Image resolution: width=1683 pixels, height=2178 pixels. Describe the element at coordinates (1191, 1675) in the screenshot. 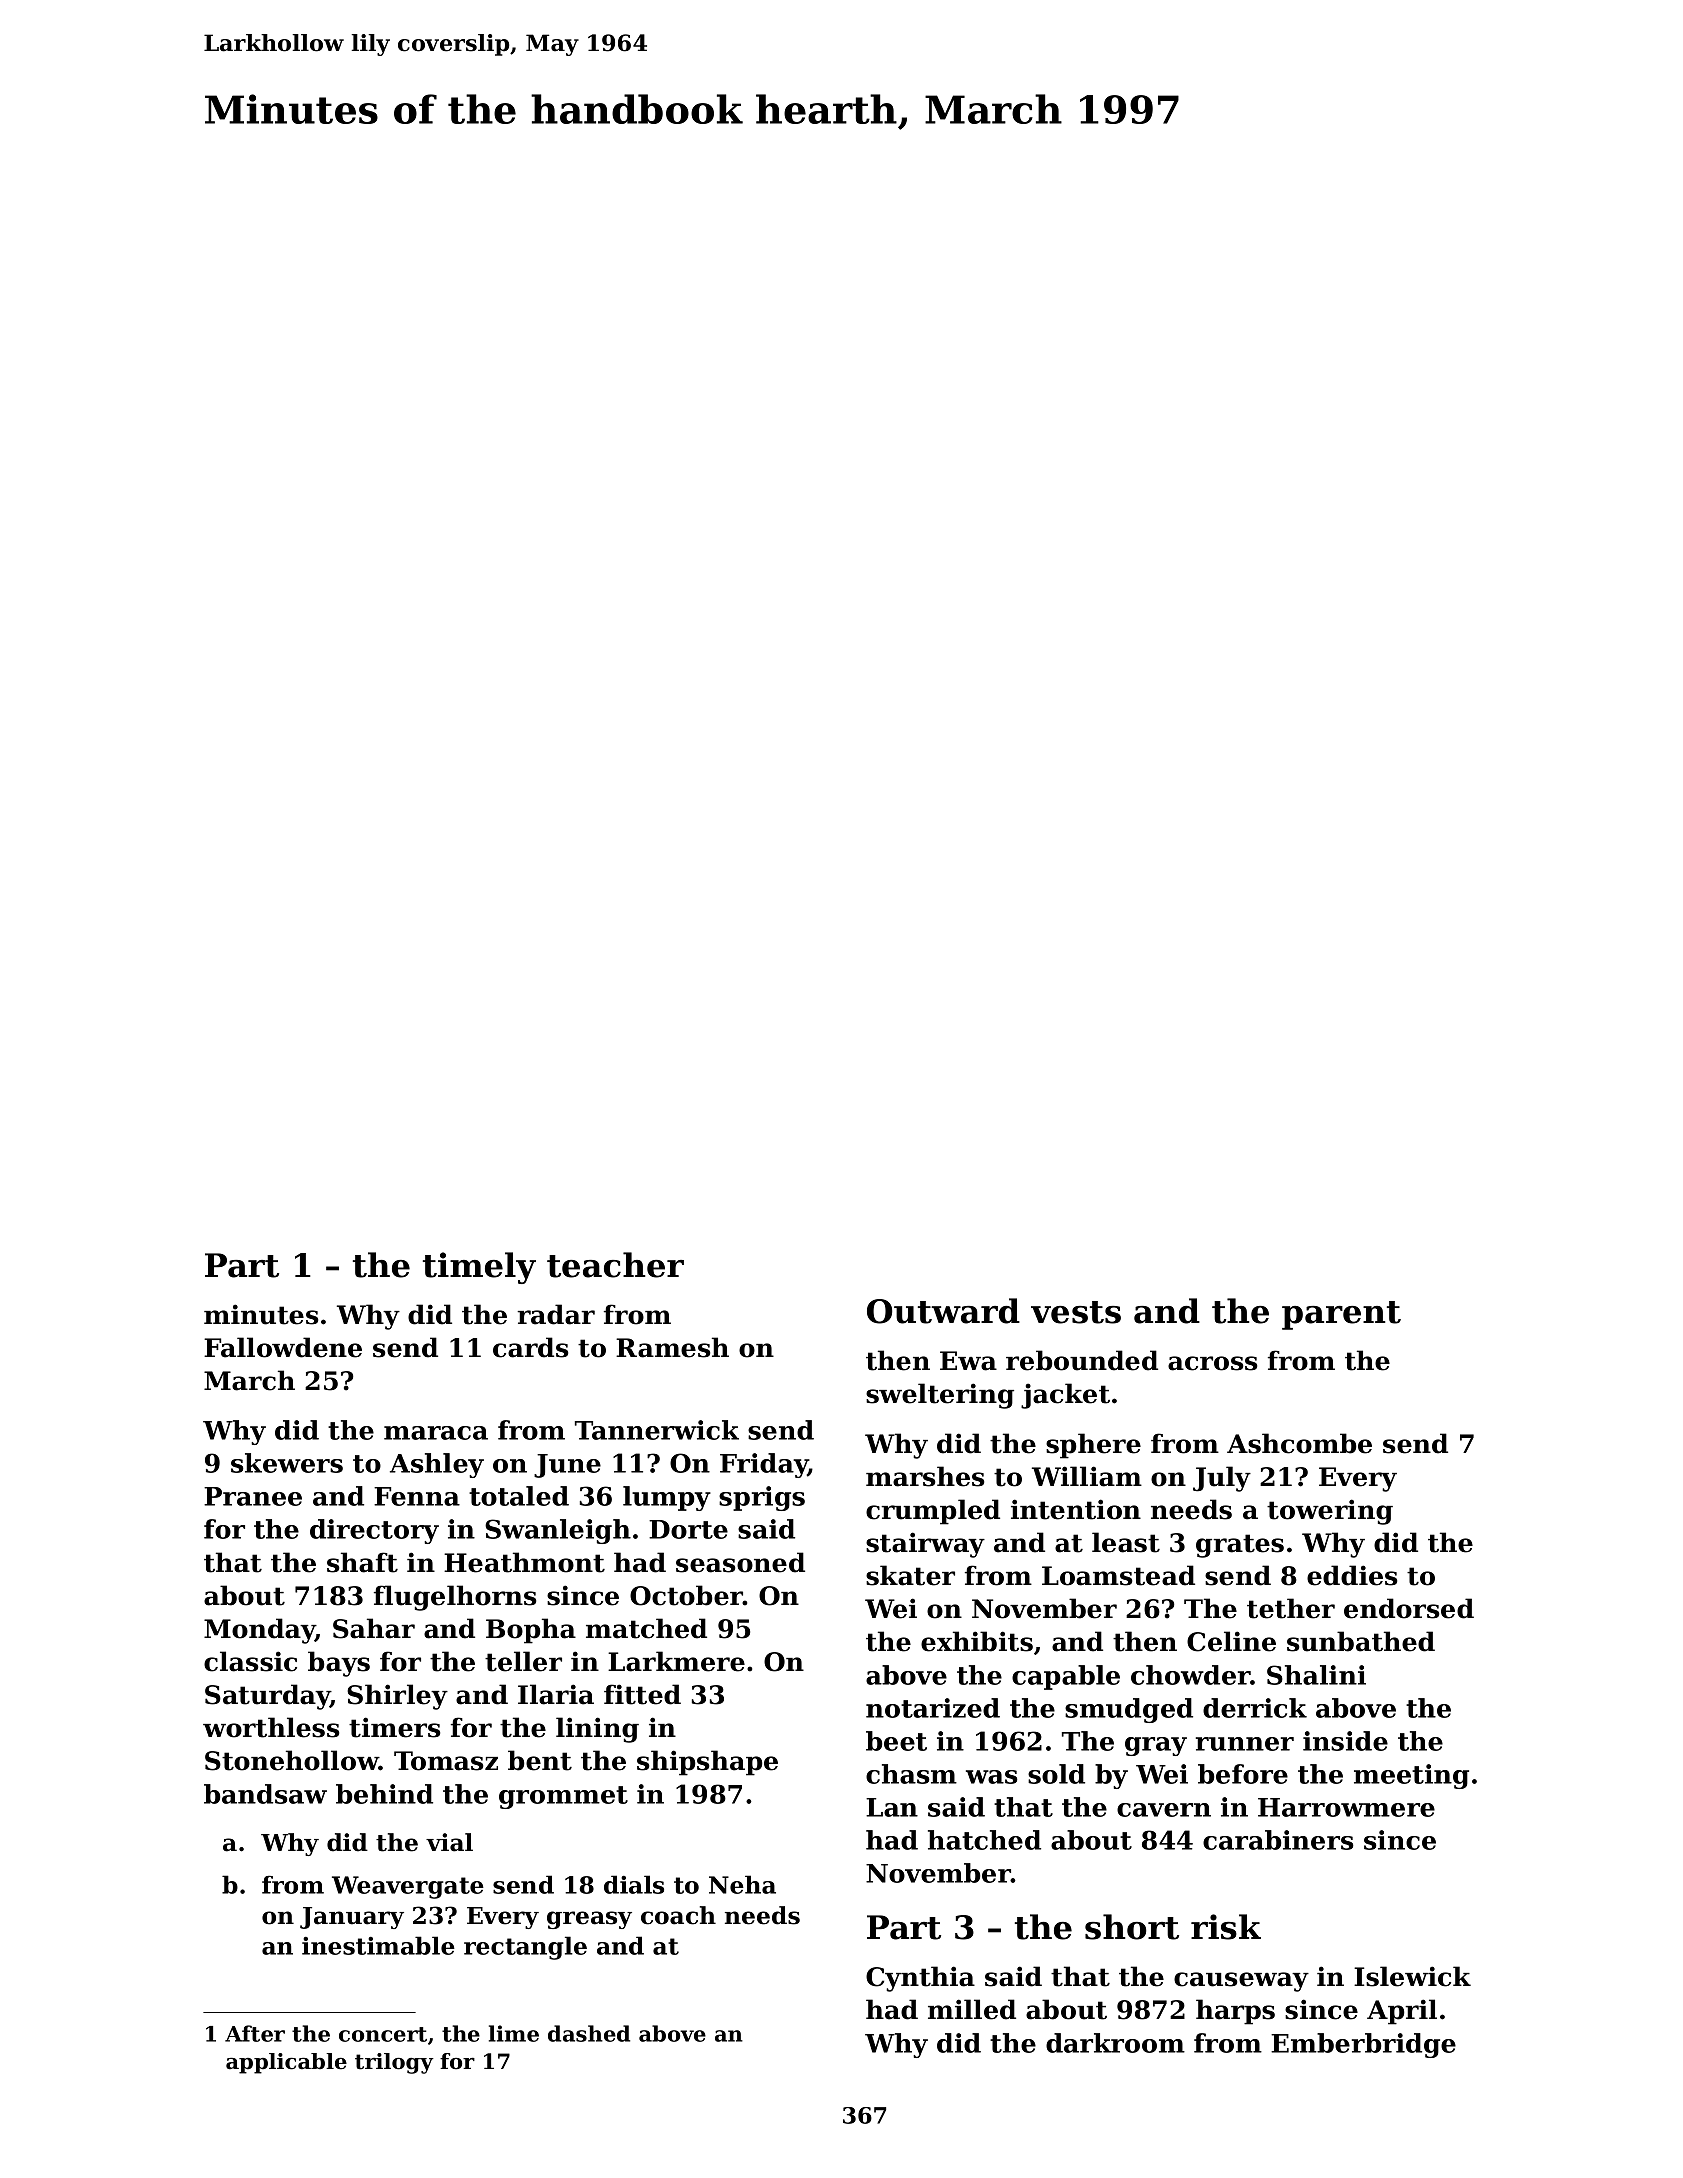

I see `chowder` at that location.
